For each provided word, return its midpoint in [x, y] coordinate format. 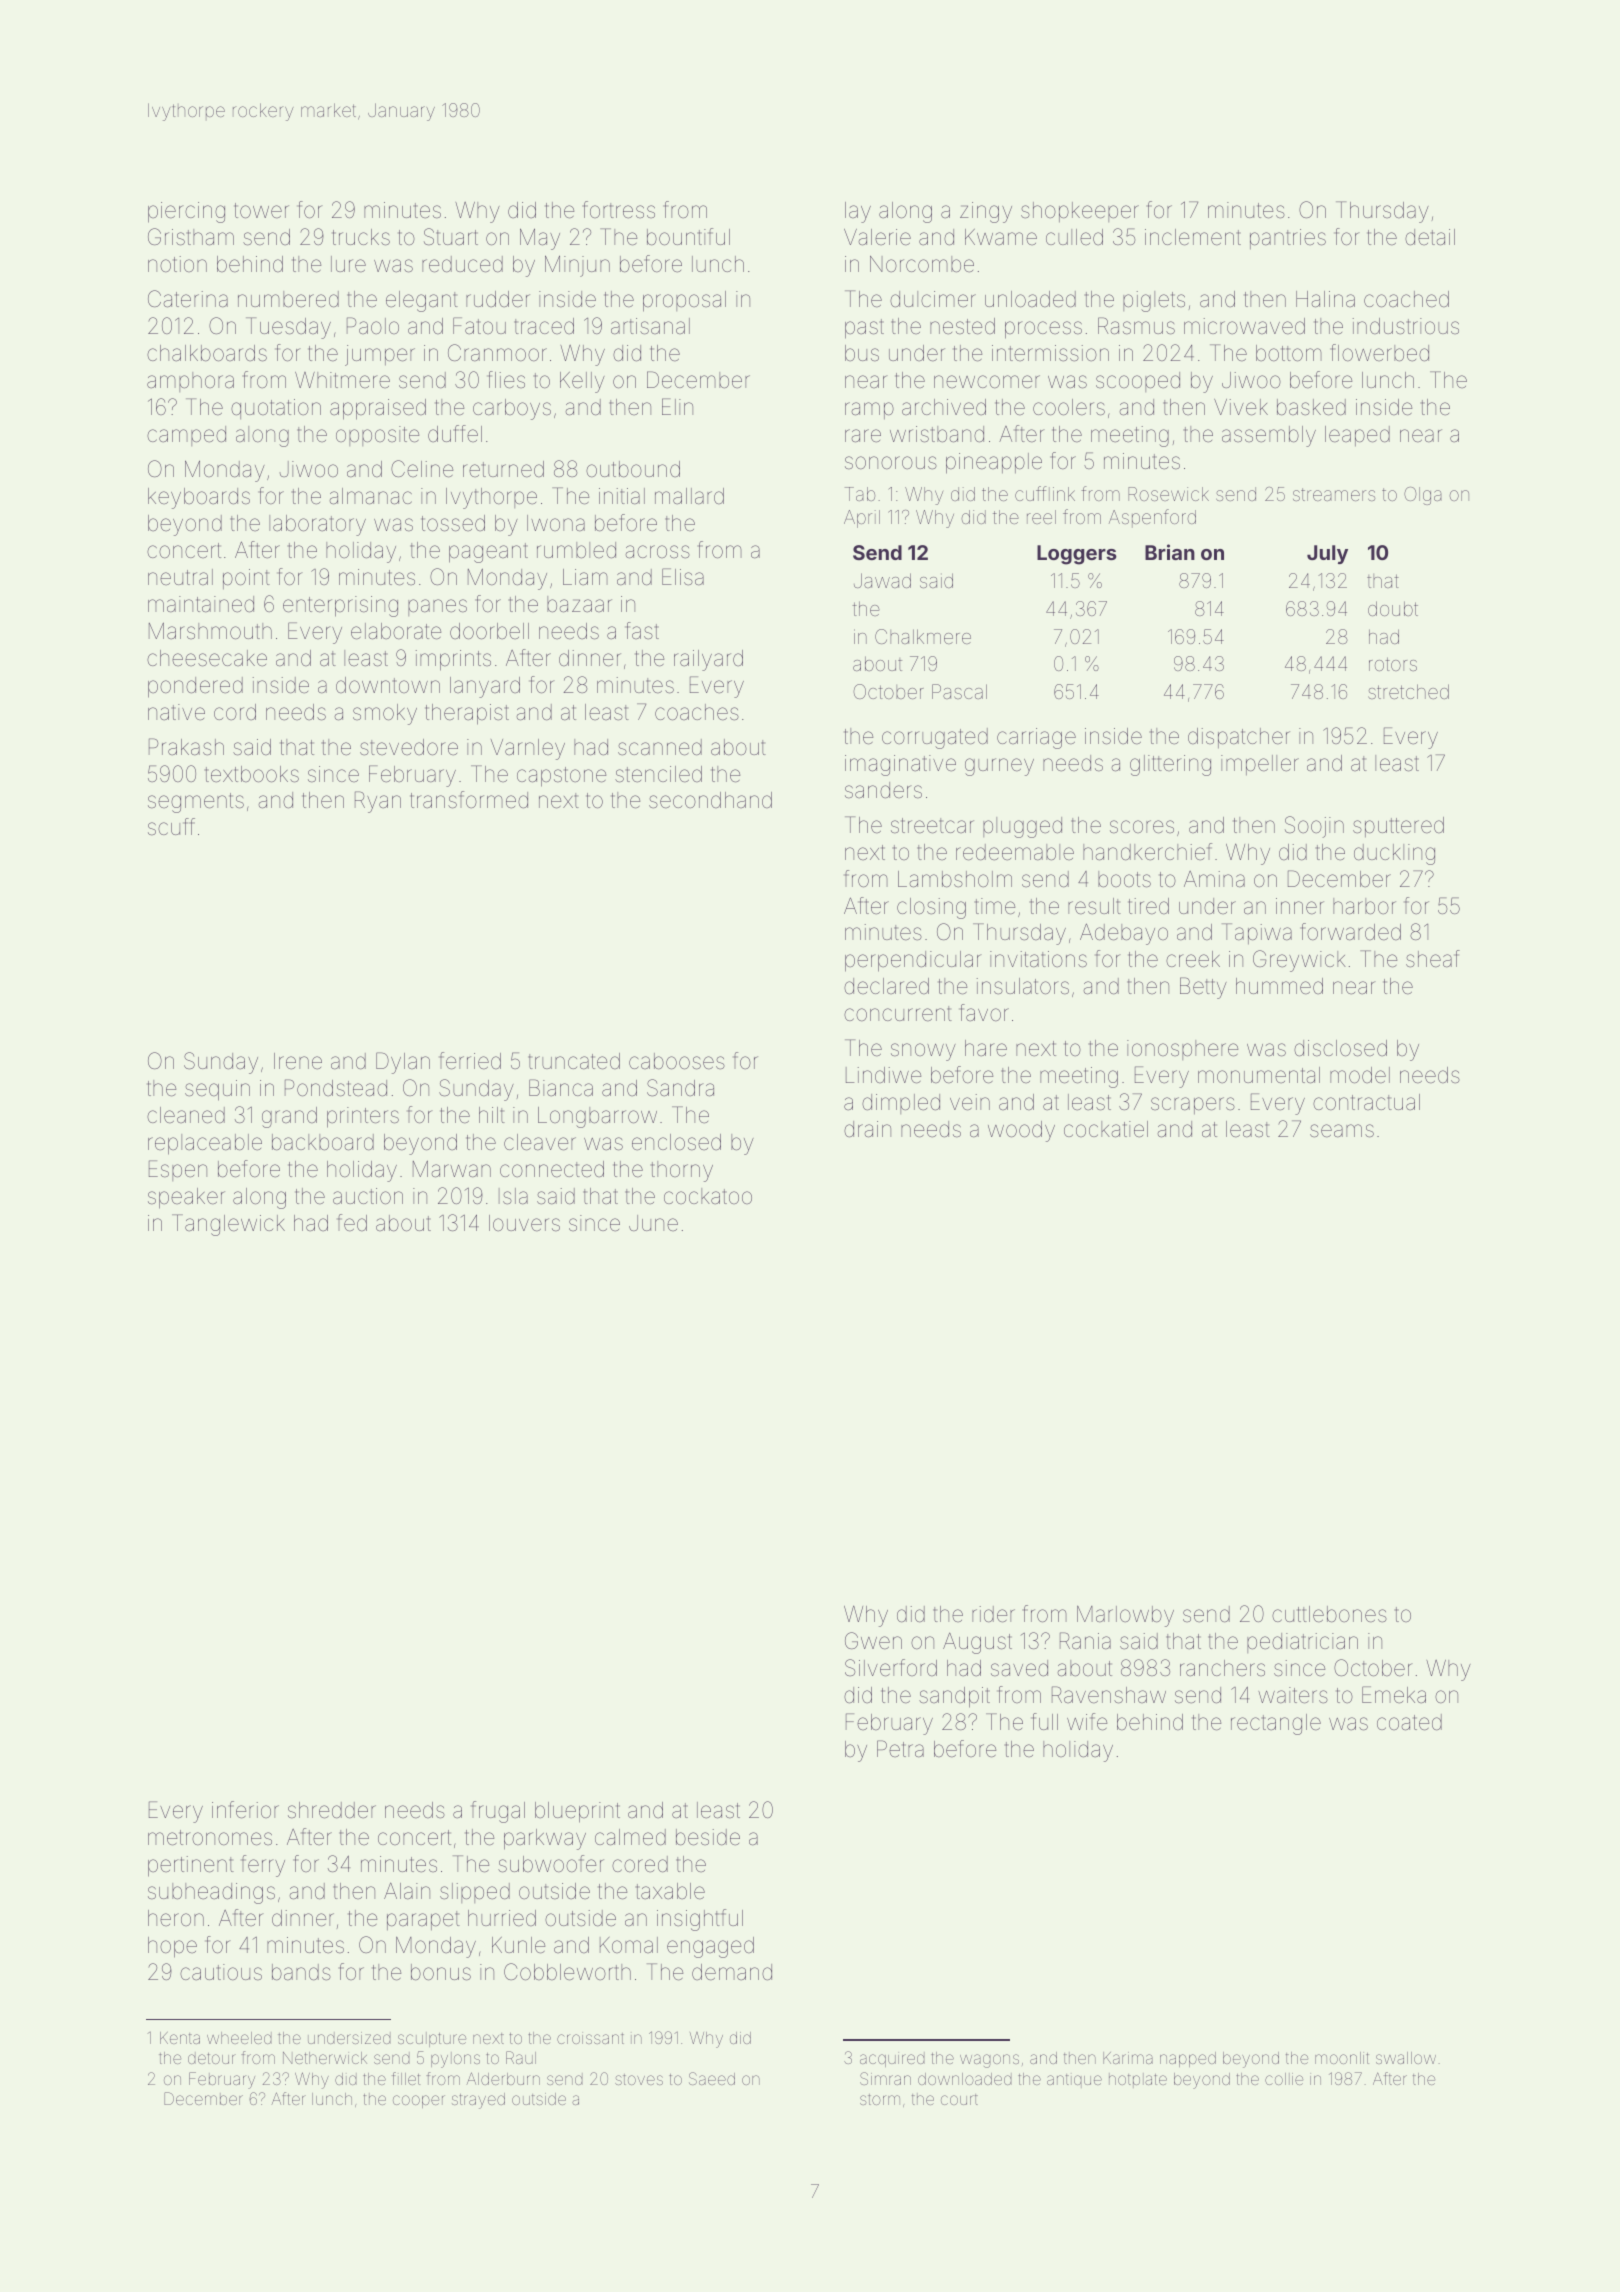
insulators [1022, 986]
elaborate [396, 631]
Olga [1423, 496]
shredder [332, 1810]
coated [1409, 1722]
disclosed [1340, 1048]
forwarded [1350, 932]
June [653, 1223]
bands [301, 1972]
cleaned [186, 1115]
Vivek [1241, 407]
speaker [186, 1198]
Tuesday [288, 328]
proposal [684, 301]
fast [642, 631]
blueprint [577, 1812]
